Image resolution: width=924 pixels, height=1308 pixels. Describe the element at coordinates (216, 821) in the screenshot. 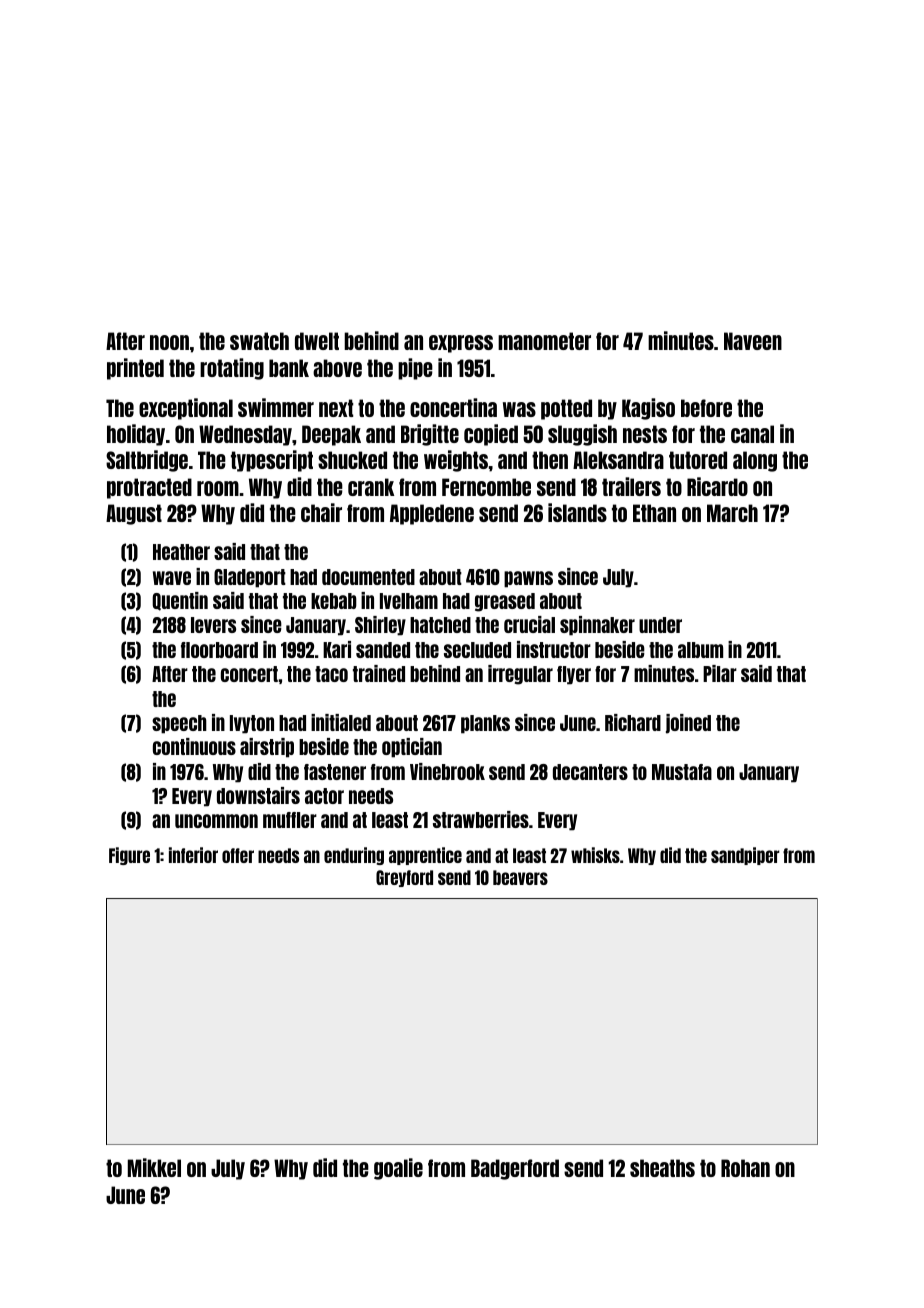

I see `uncommon` at that location.
